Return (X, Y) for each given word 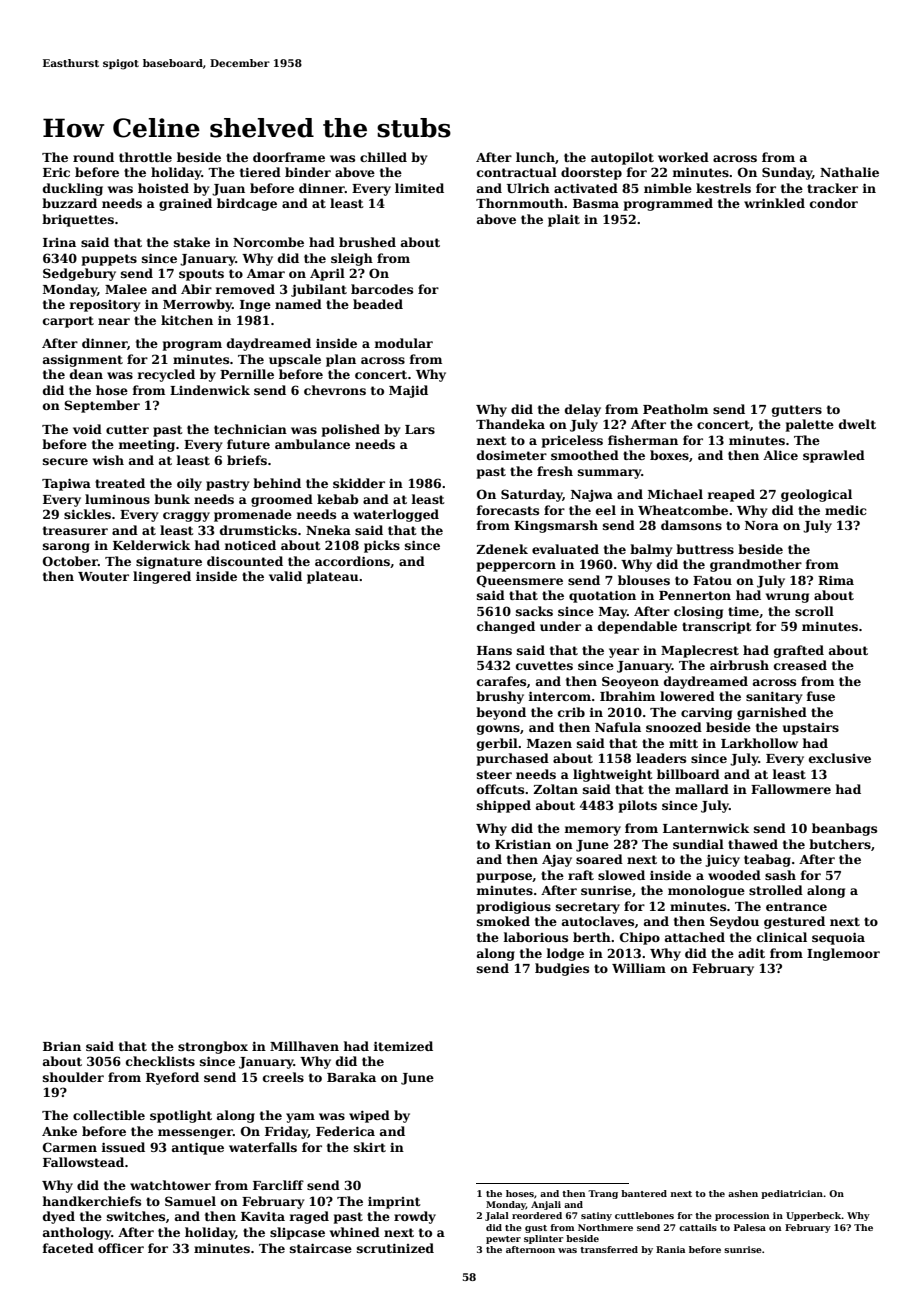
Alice (780, 455)
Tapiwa (66, 484)
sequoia (838, 938)
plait (564, 220)
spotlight (181, 1116)
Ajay (557, 861)
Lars (420, 429)
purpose (504, 878)
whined (355, 1232)
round (93, 157)
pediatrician (792, 1194)
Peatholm (675, 409)
